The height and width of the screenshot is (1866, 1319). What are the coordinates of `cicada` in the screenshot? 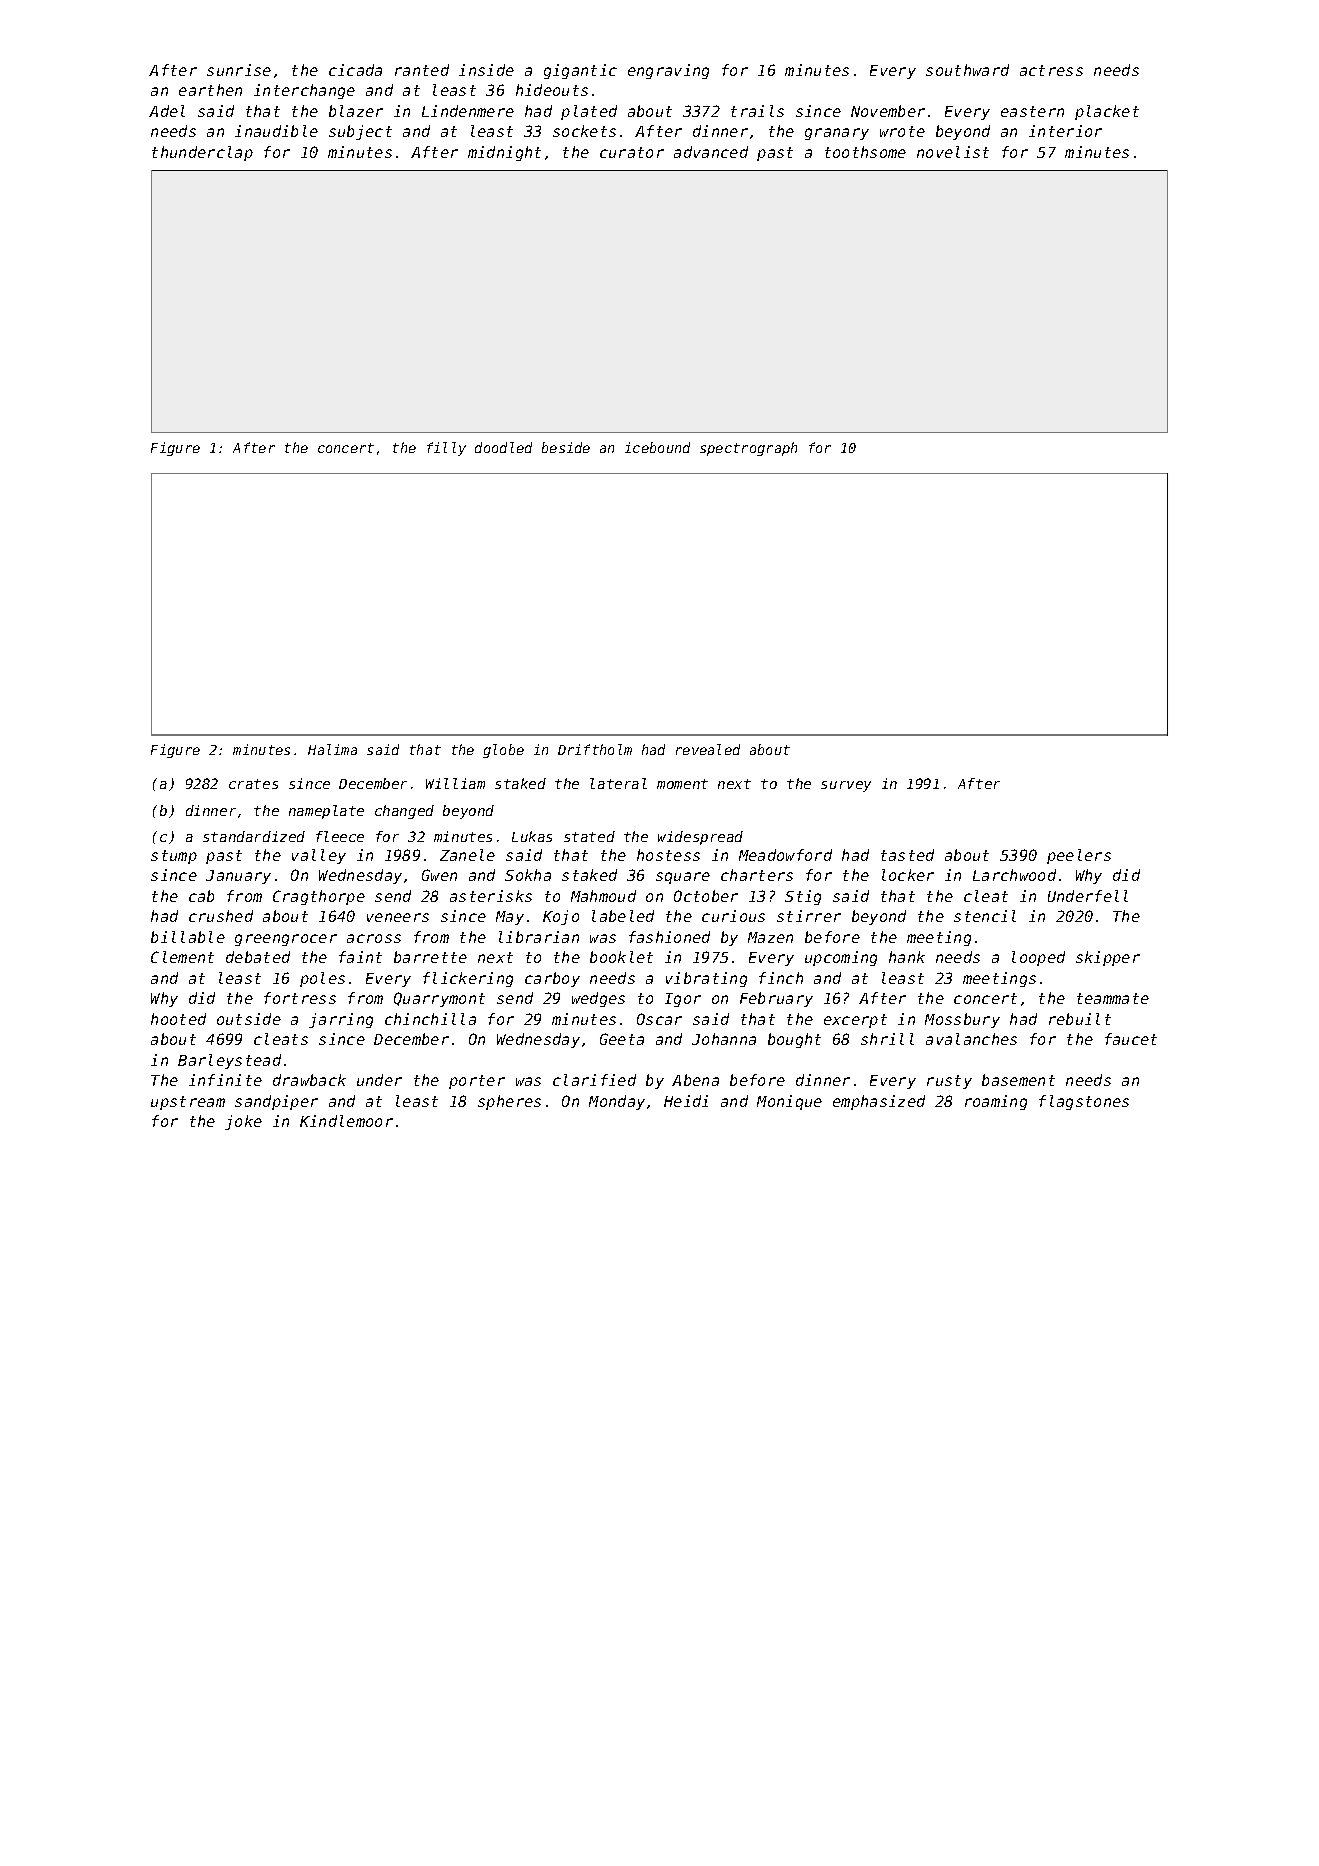 It's located at (355, 70).
